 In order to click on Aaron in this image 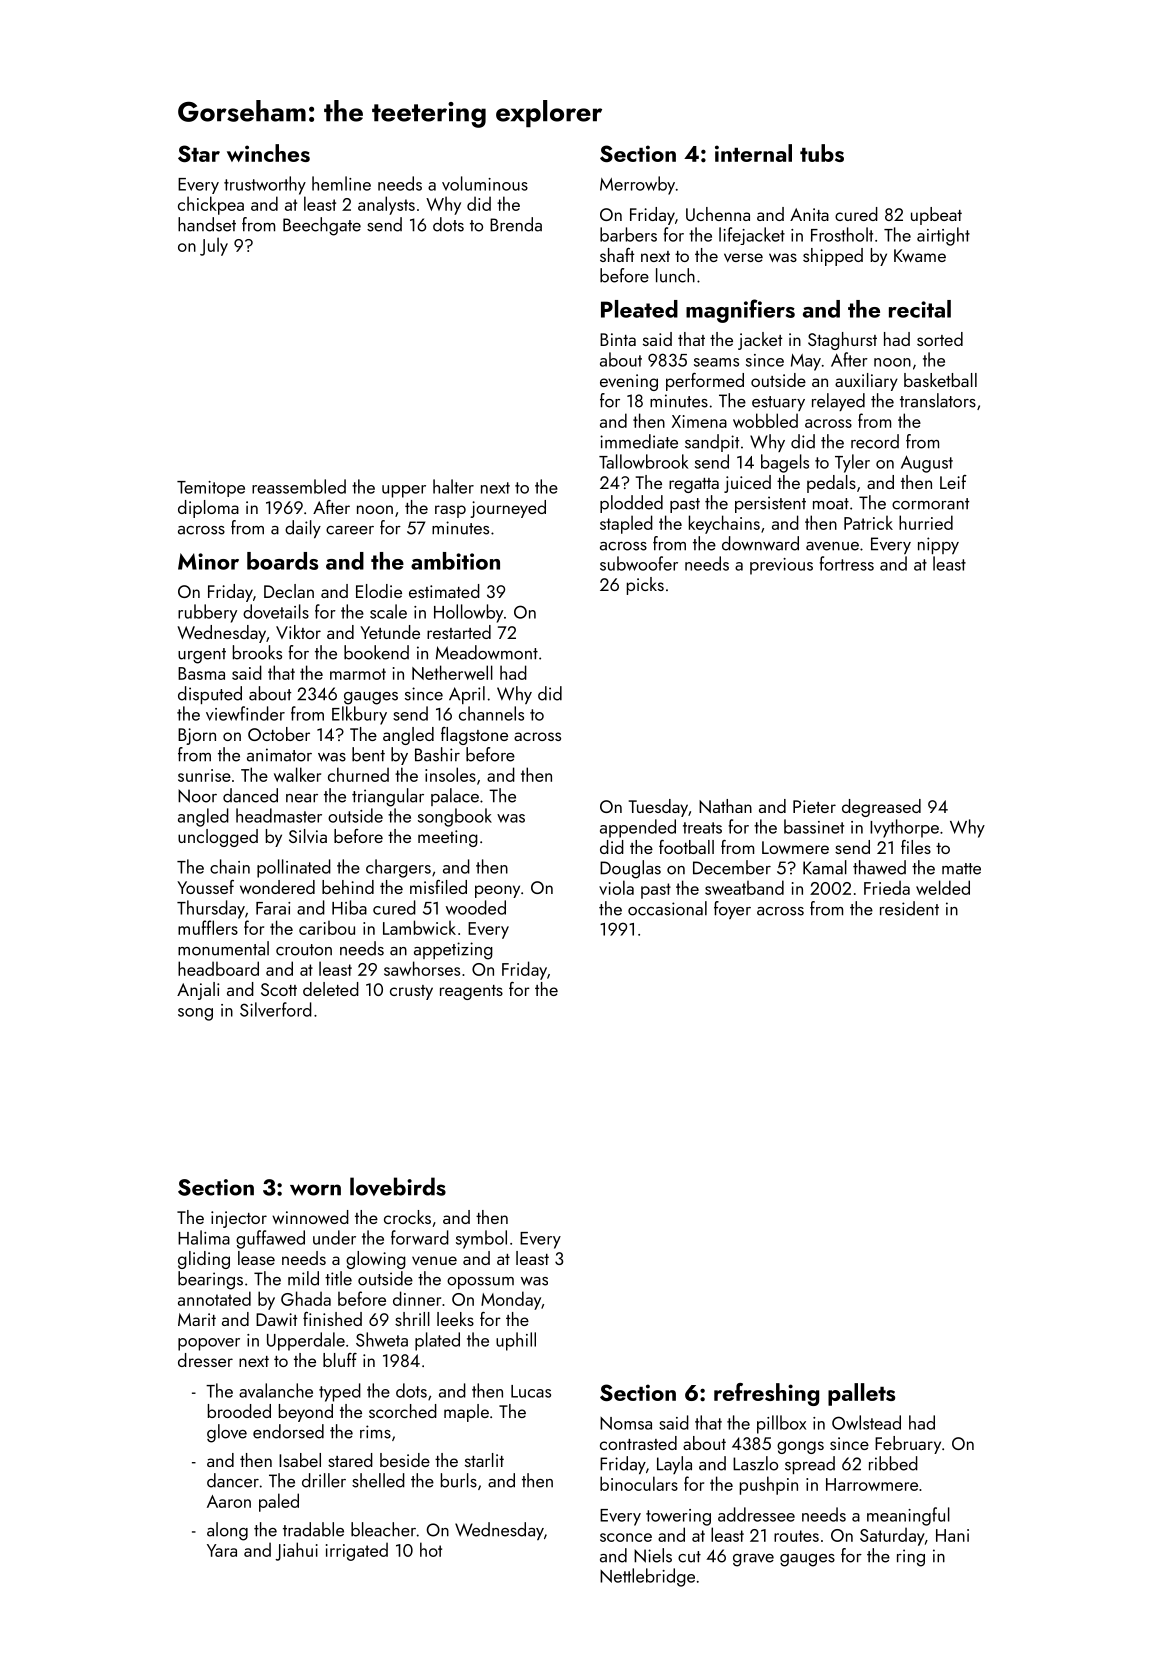, I will do `click(229, 1501)`.
